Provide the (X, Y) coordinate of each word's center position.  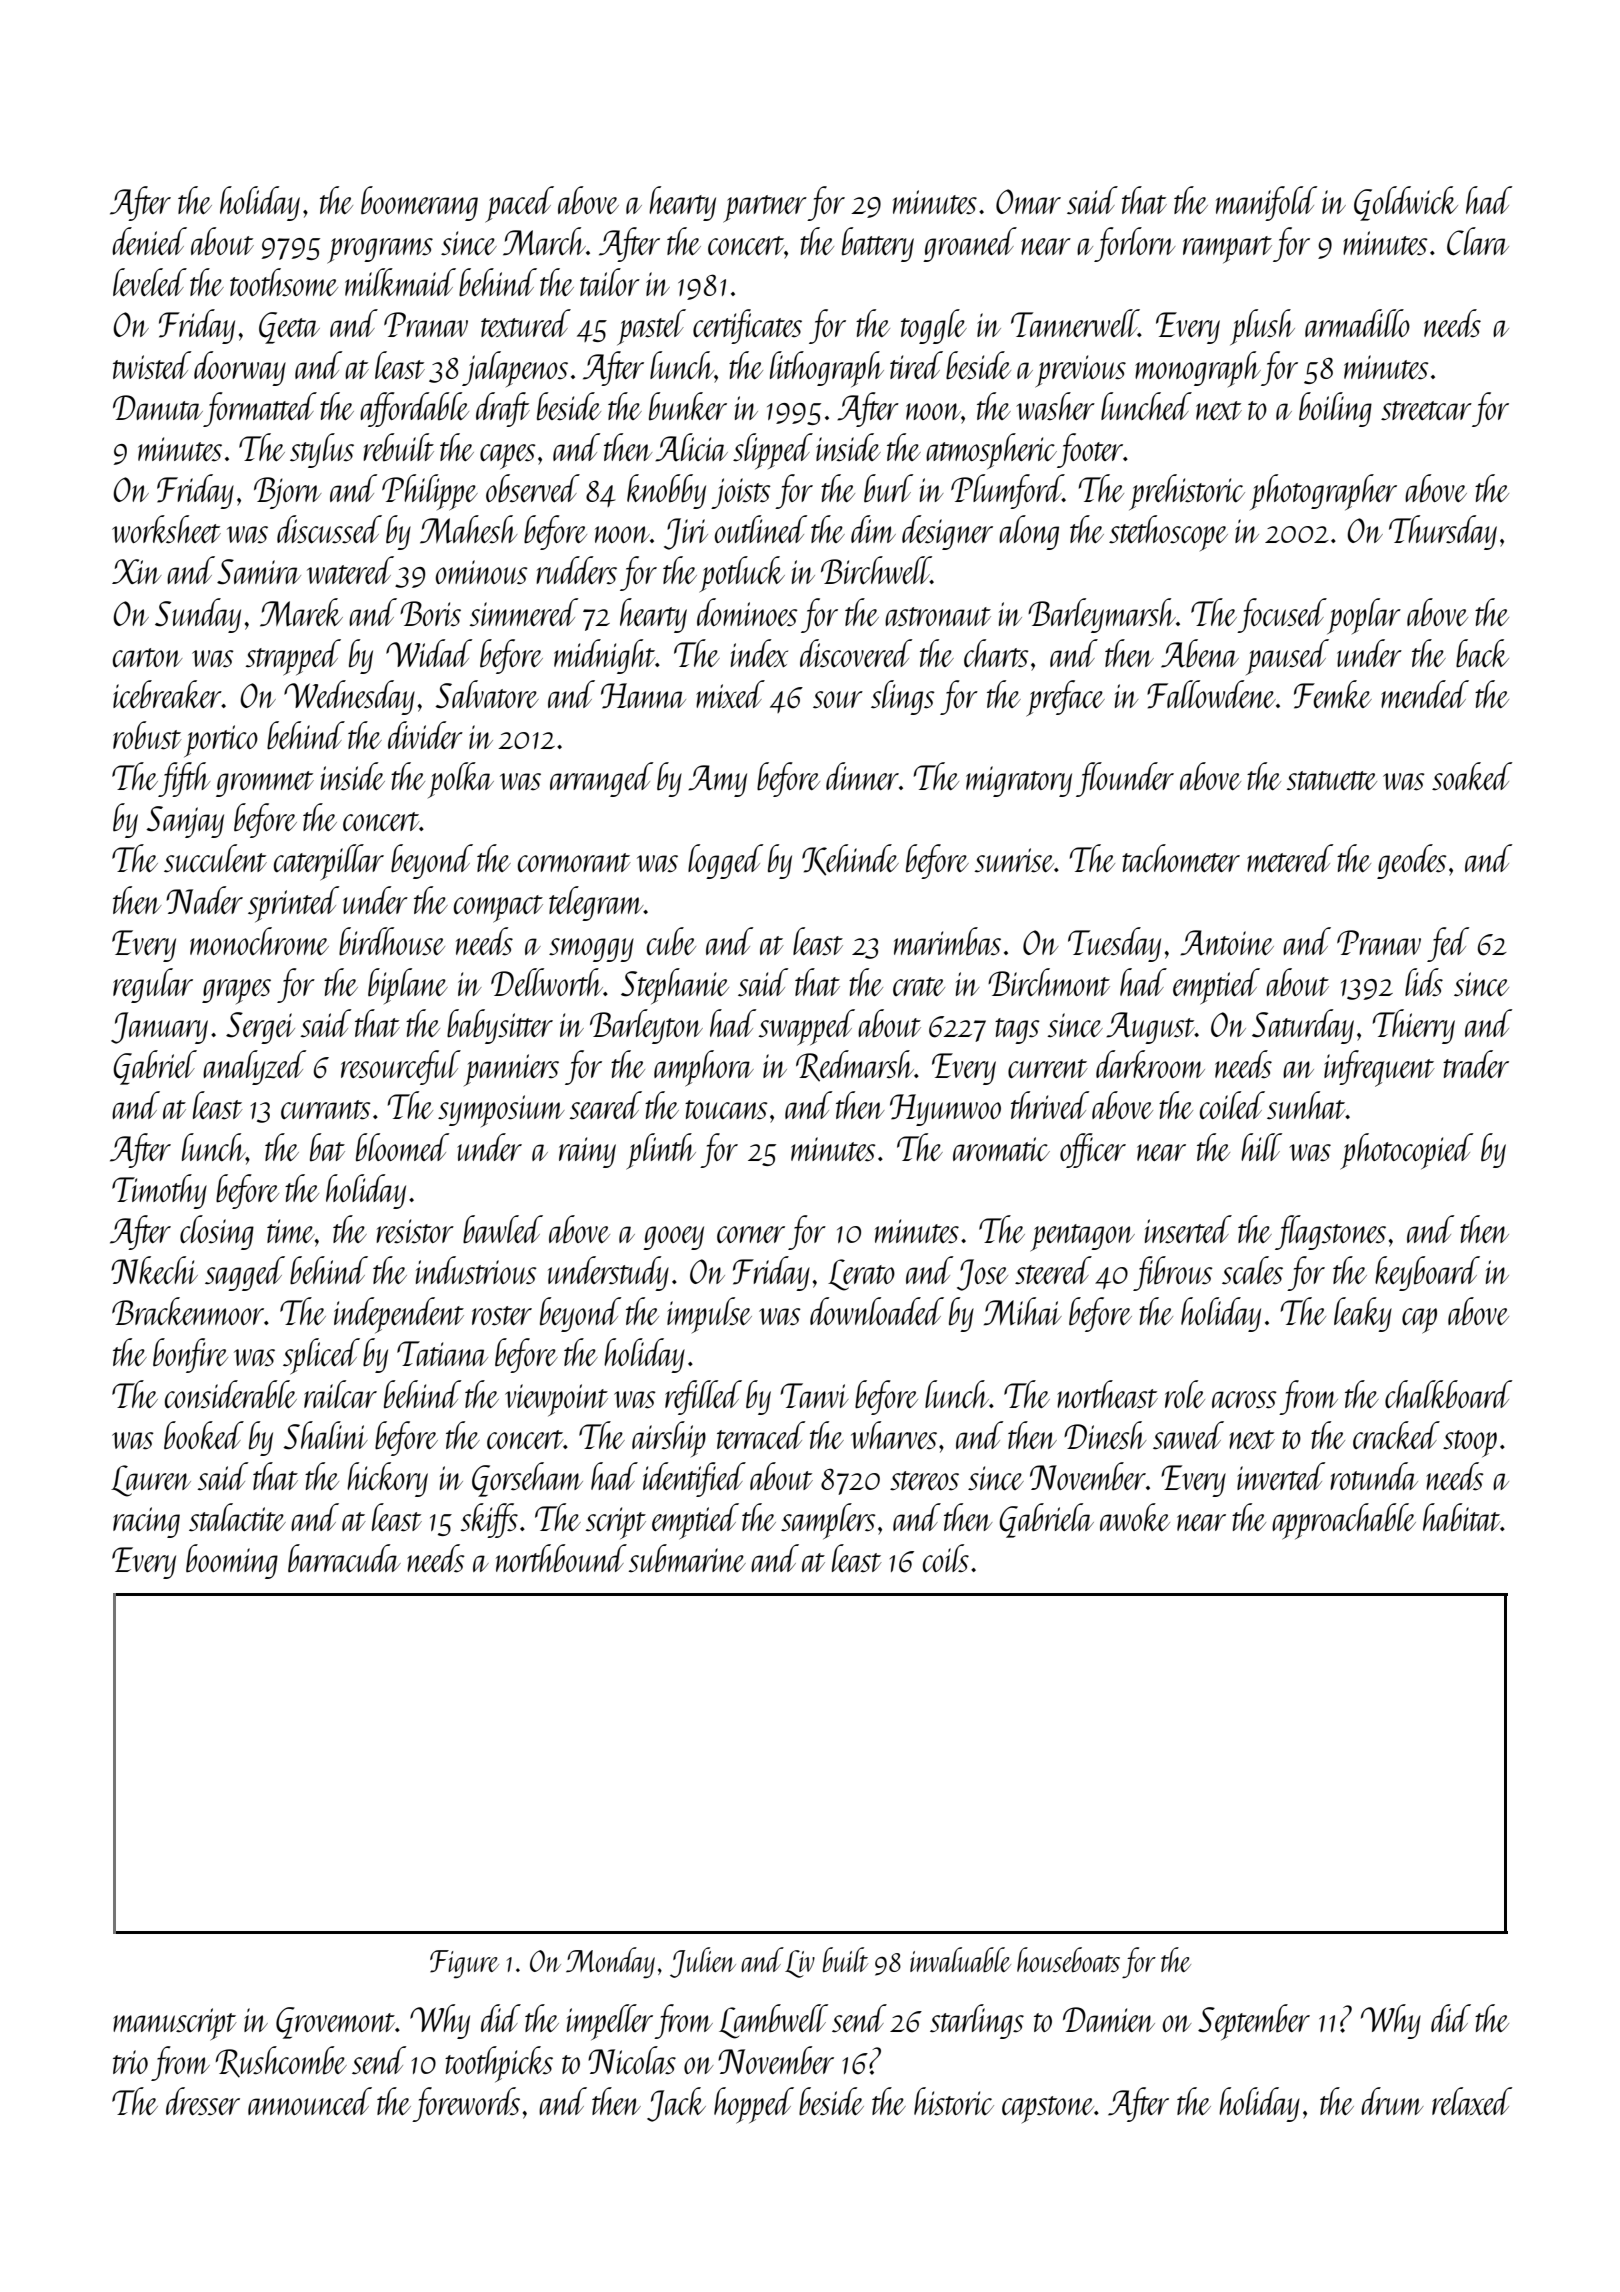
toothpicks (499, 2064)
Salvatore (487, 694)
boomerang (419, 203)
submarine (687, 1558)
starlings (977, 2021)
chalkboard (1448, 1394)
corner (751, 1234)
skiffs (489, 1520)
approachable (1344, 1521)
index (759, 653)
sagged (245, 1273)
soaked (1472, 776)
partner (765, 209)
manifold (1266, 203)
